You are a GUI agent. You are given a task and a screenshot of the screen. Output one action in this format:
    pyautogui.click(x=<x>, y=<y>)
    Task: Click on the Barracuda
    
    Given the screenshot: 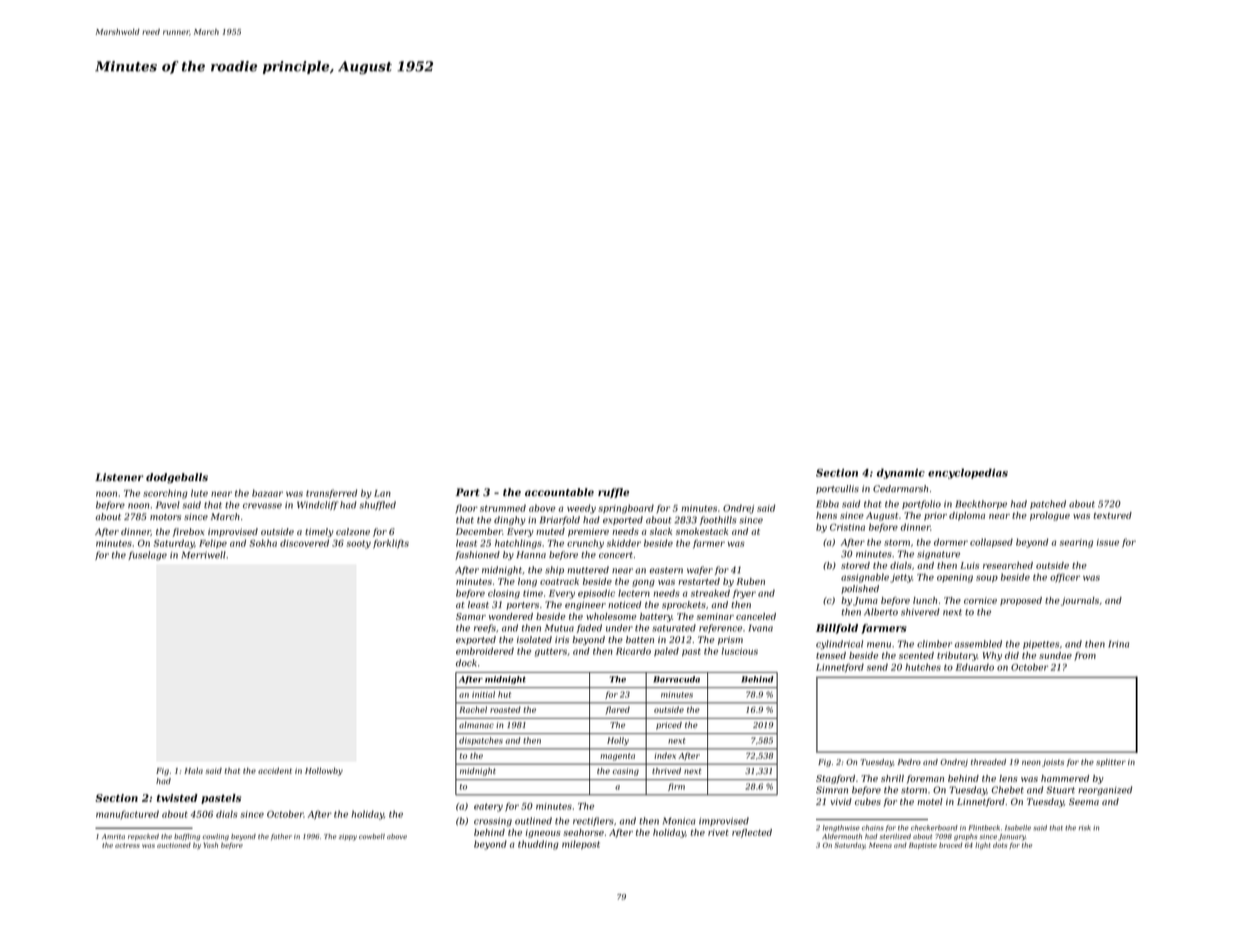 What is the action you would take?
    pyautogui.click(x=676, y=679)
